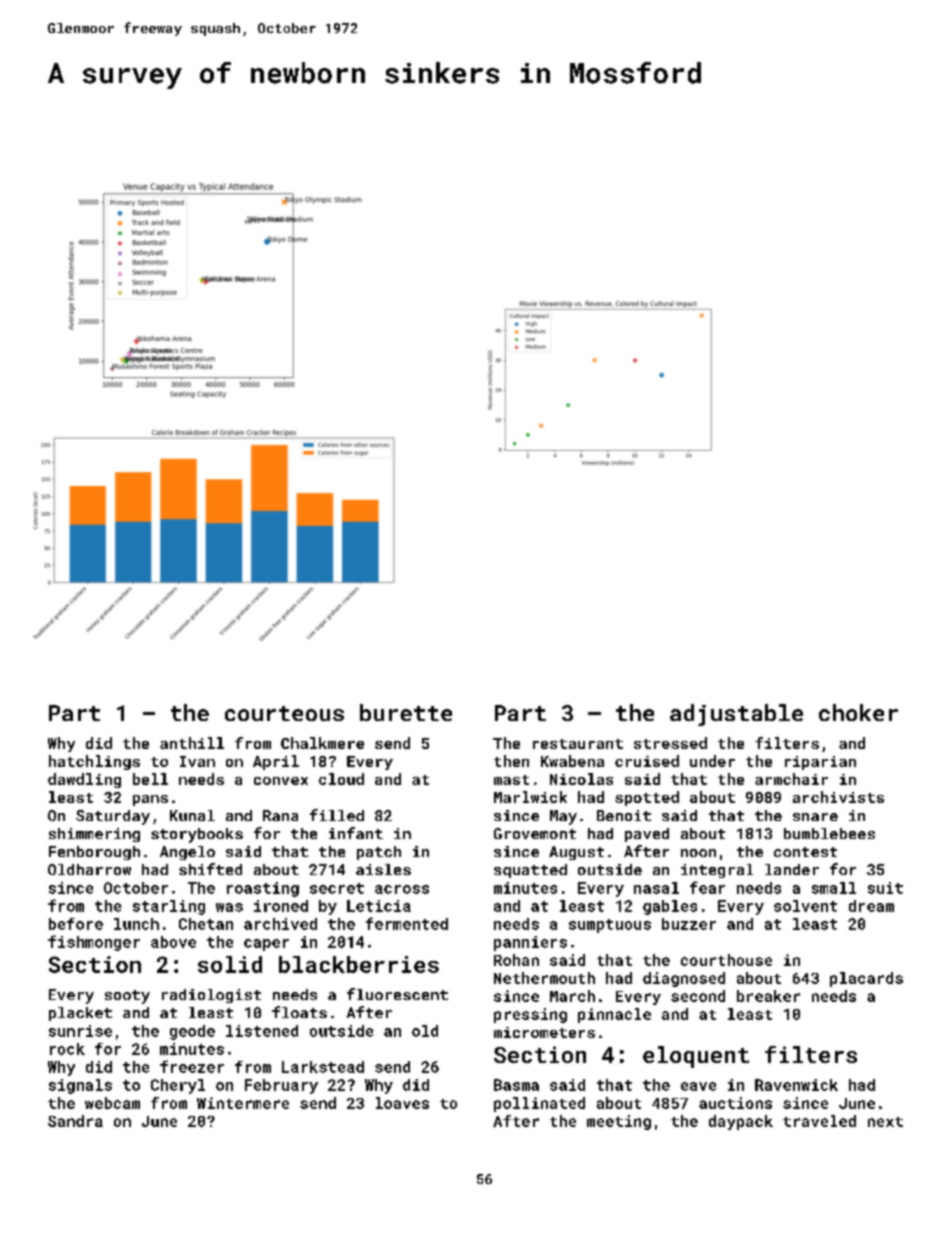 The width and height of the screenshot is (952, 1233). Describe the element at coordinates (572, 761) in the screenshot. I see `Kwabena` at that location.
